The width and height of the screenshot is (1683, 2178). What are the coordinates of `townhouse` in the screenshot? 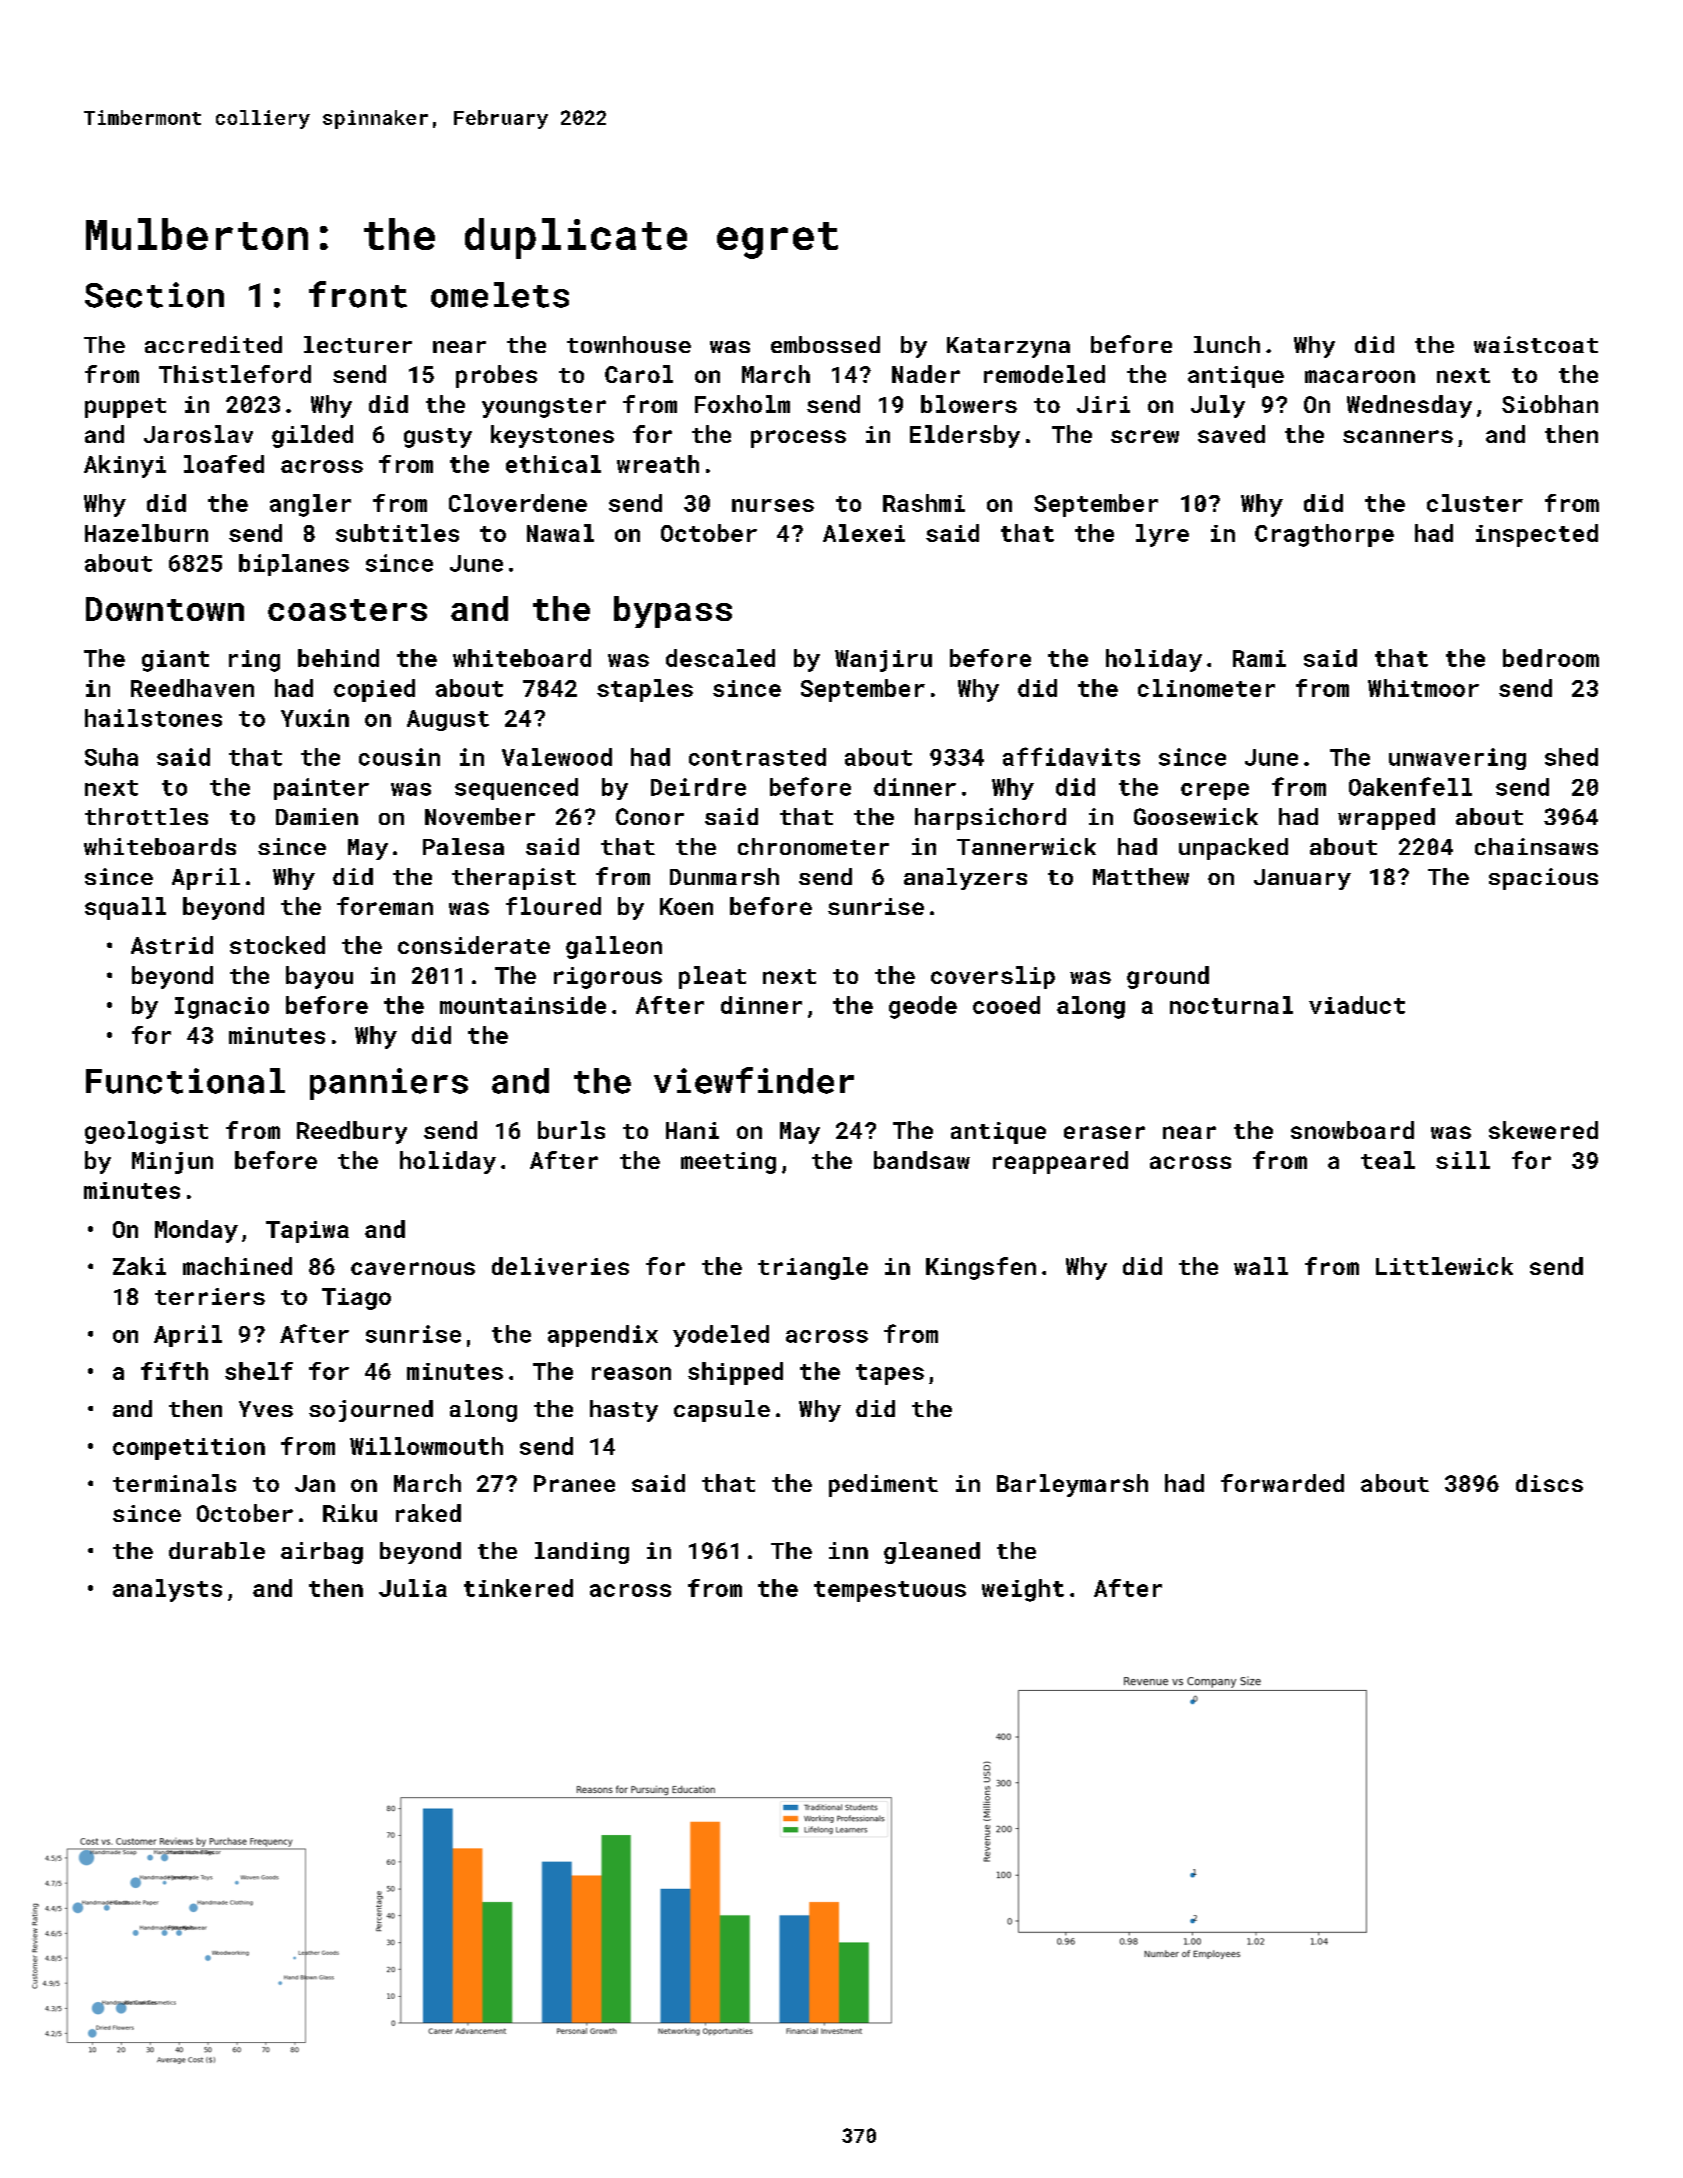 It's located at (629, 344).
